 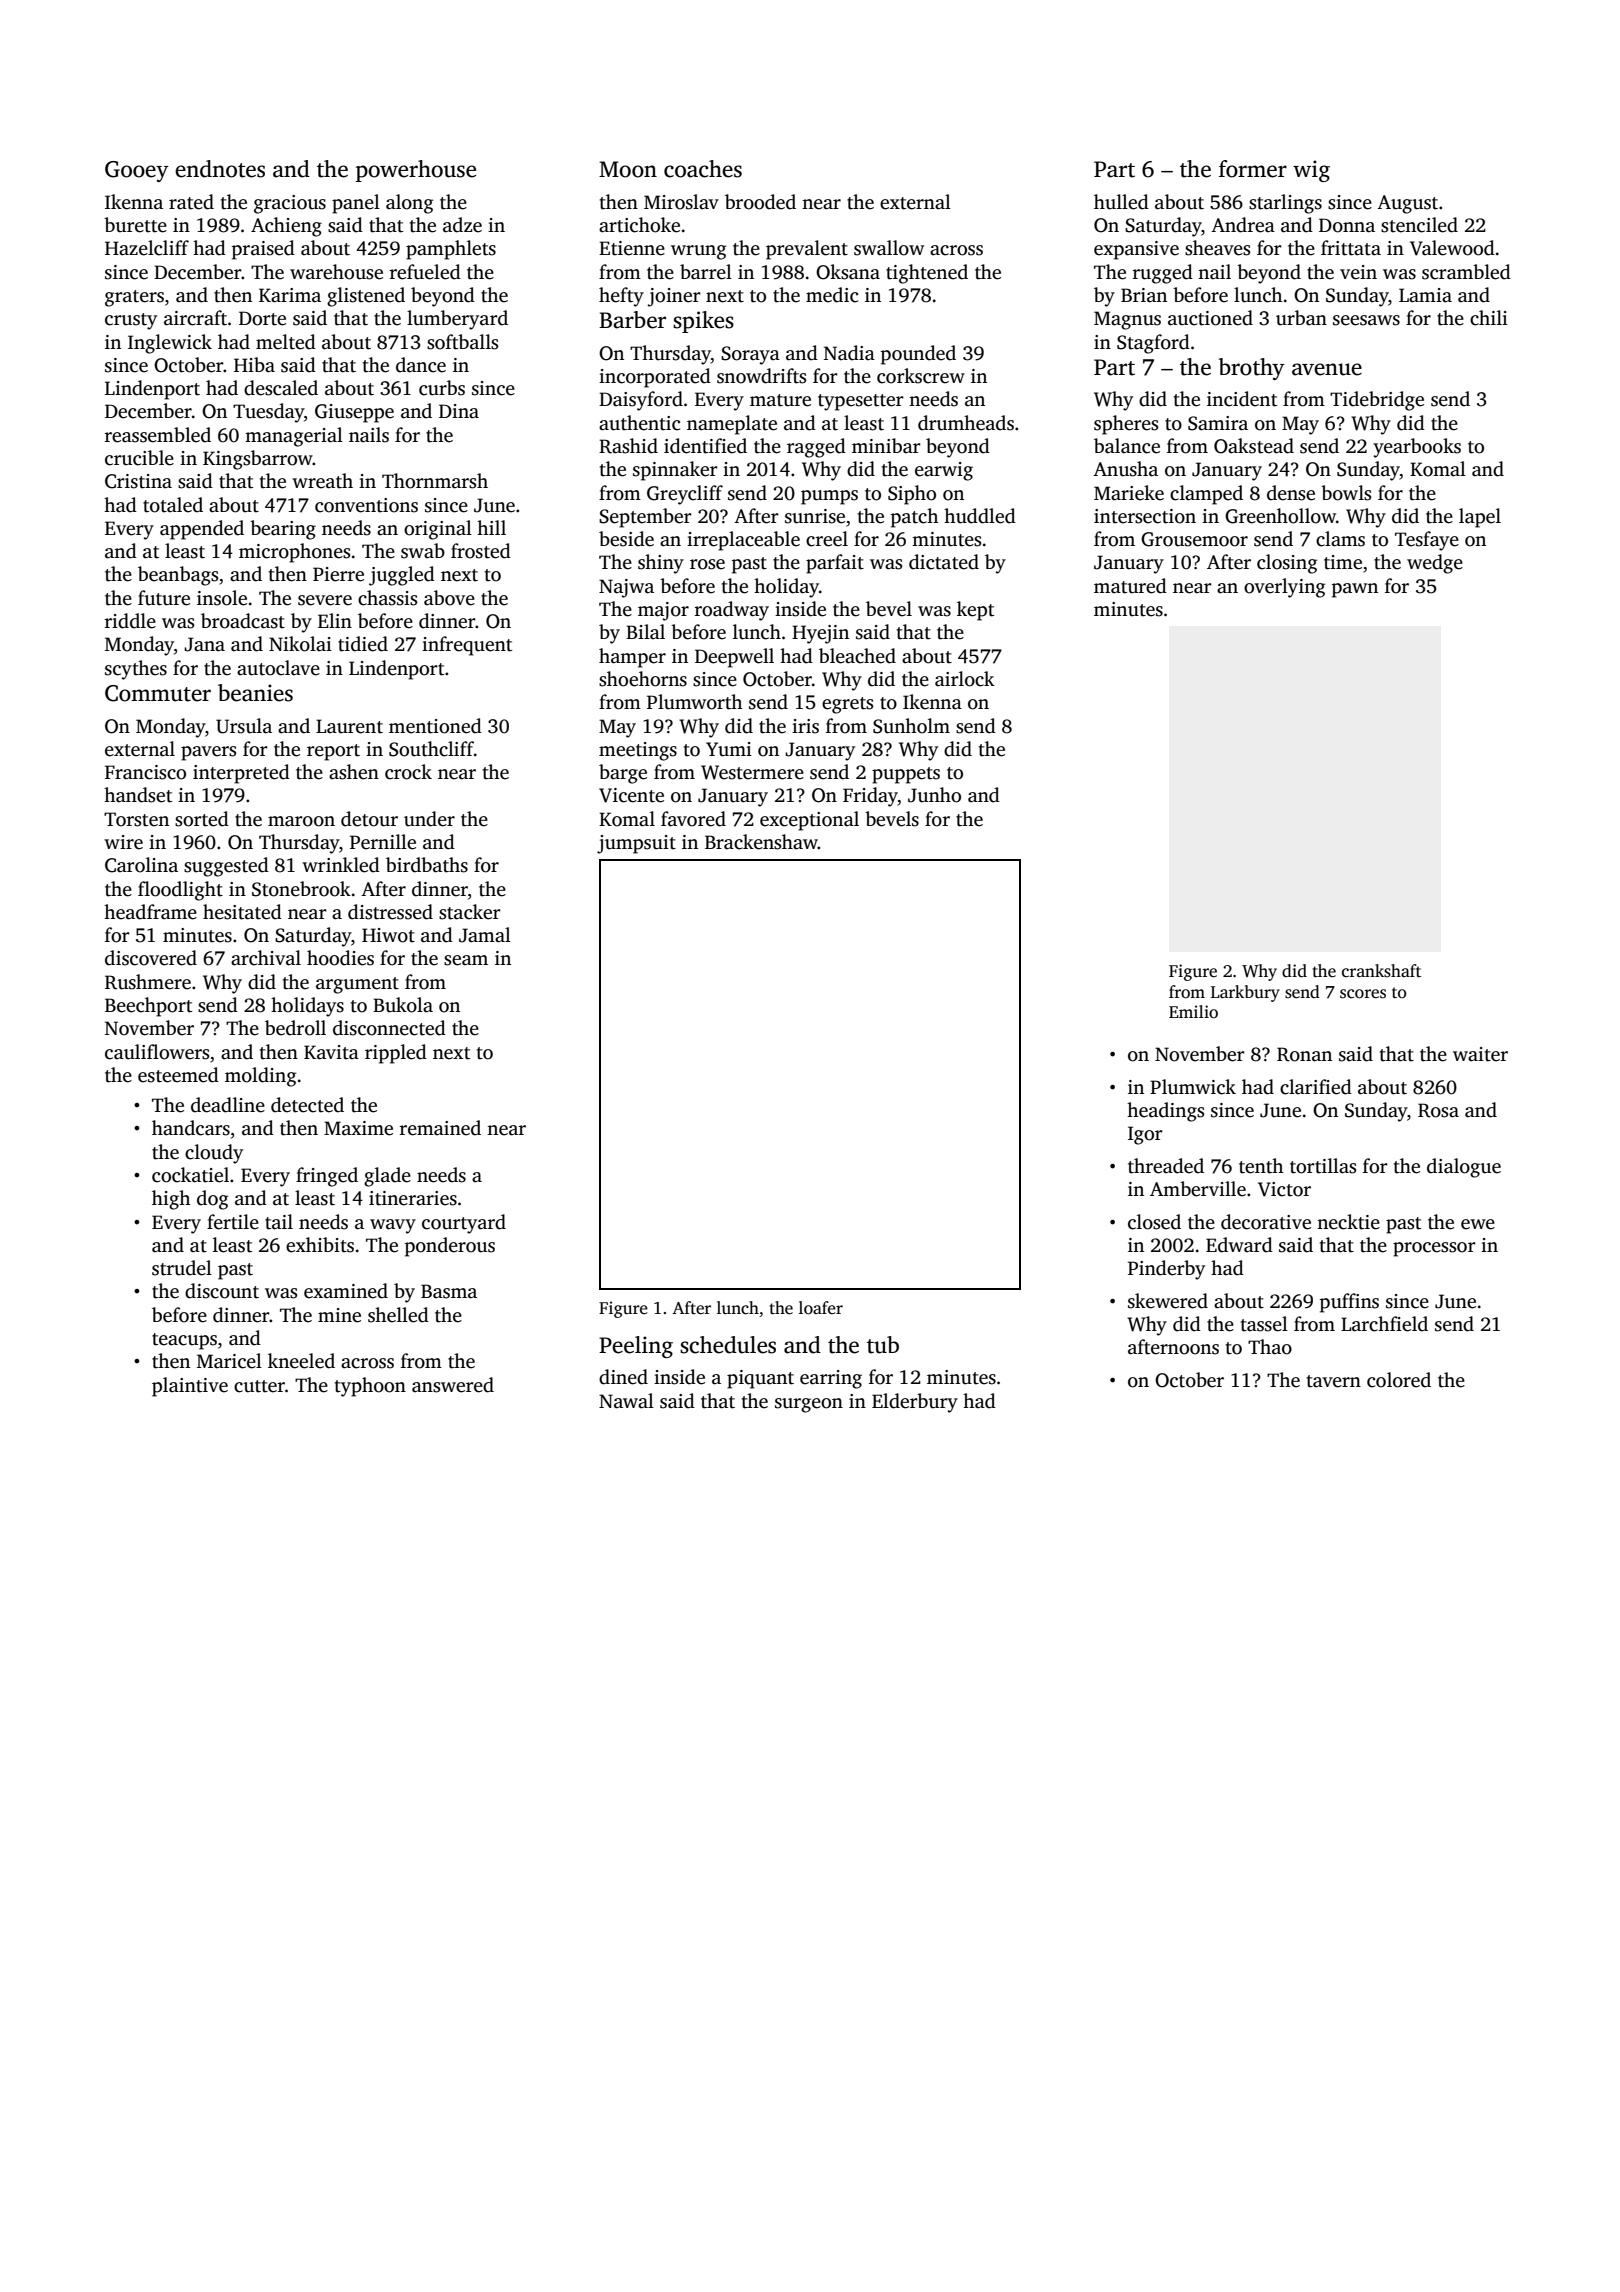 What do you see at coordinates (191, 1128) in the screenshot?
I see `handcars` at bounding box center [191, 1128].
